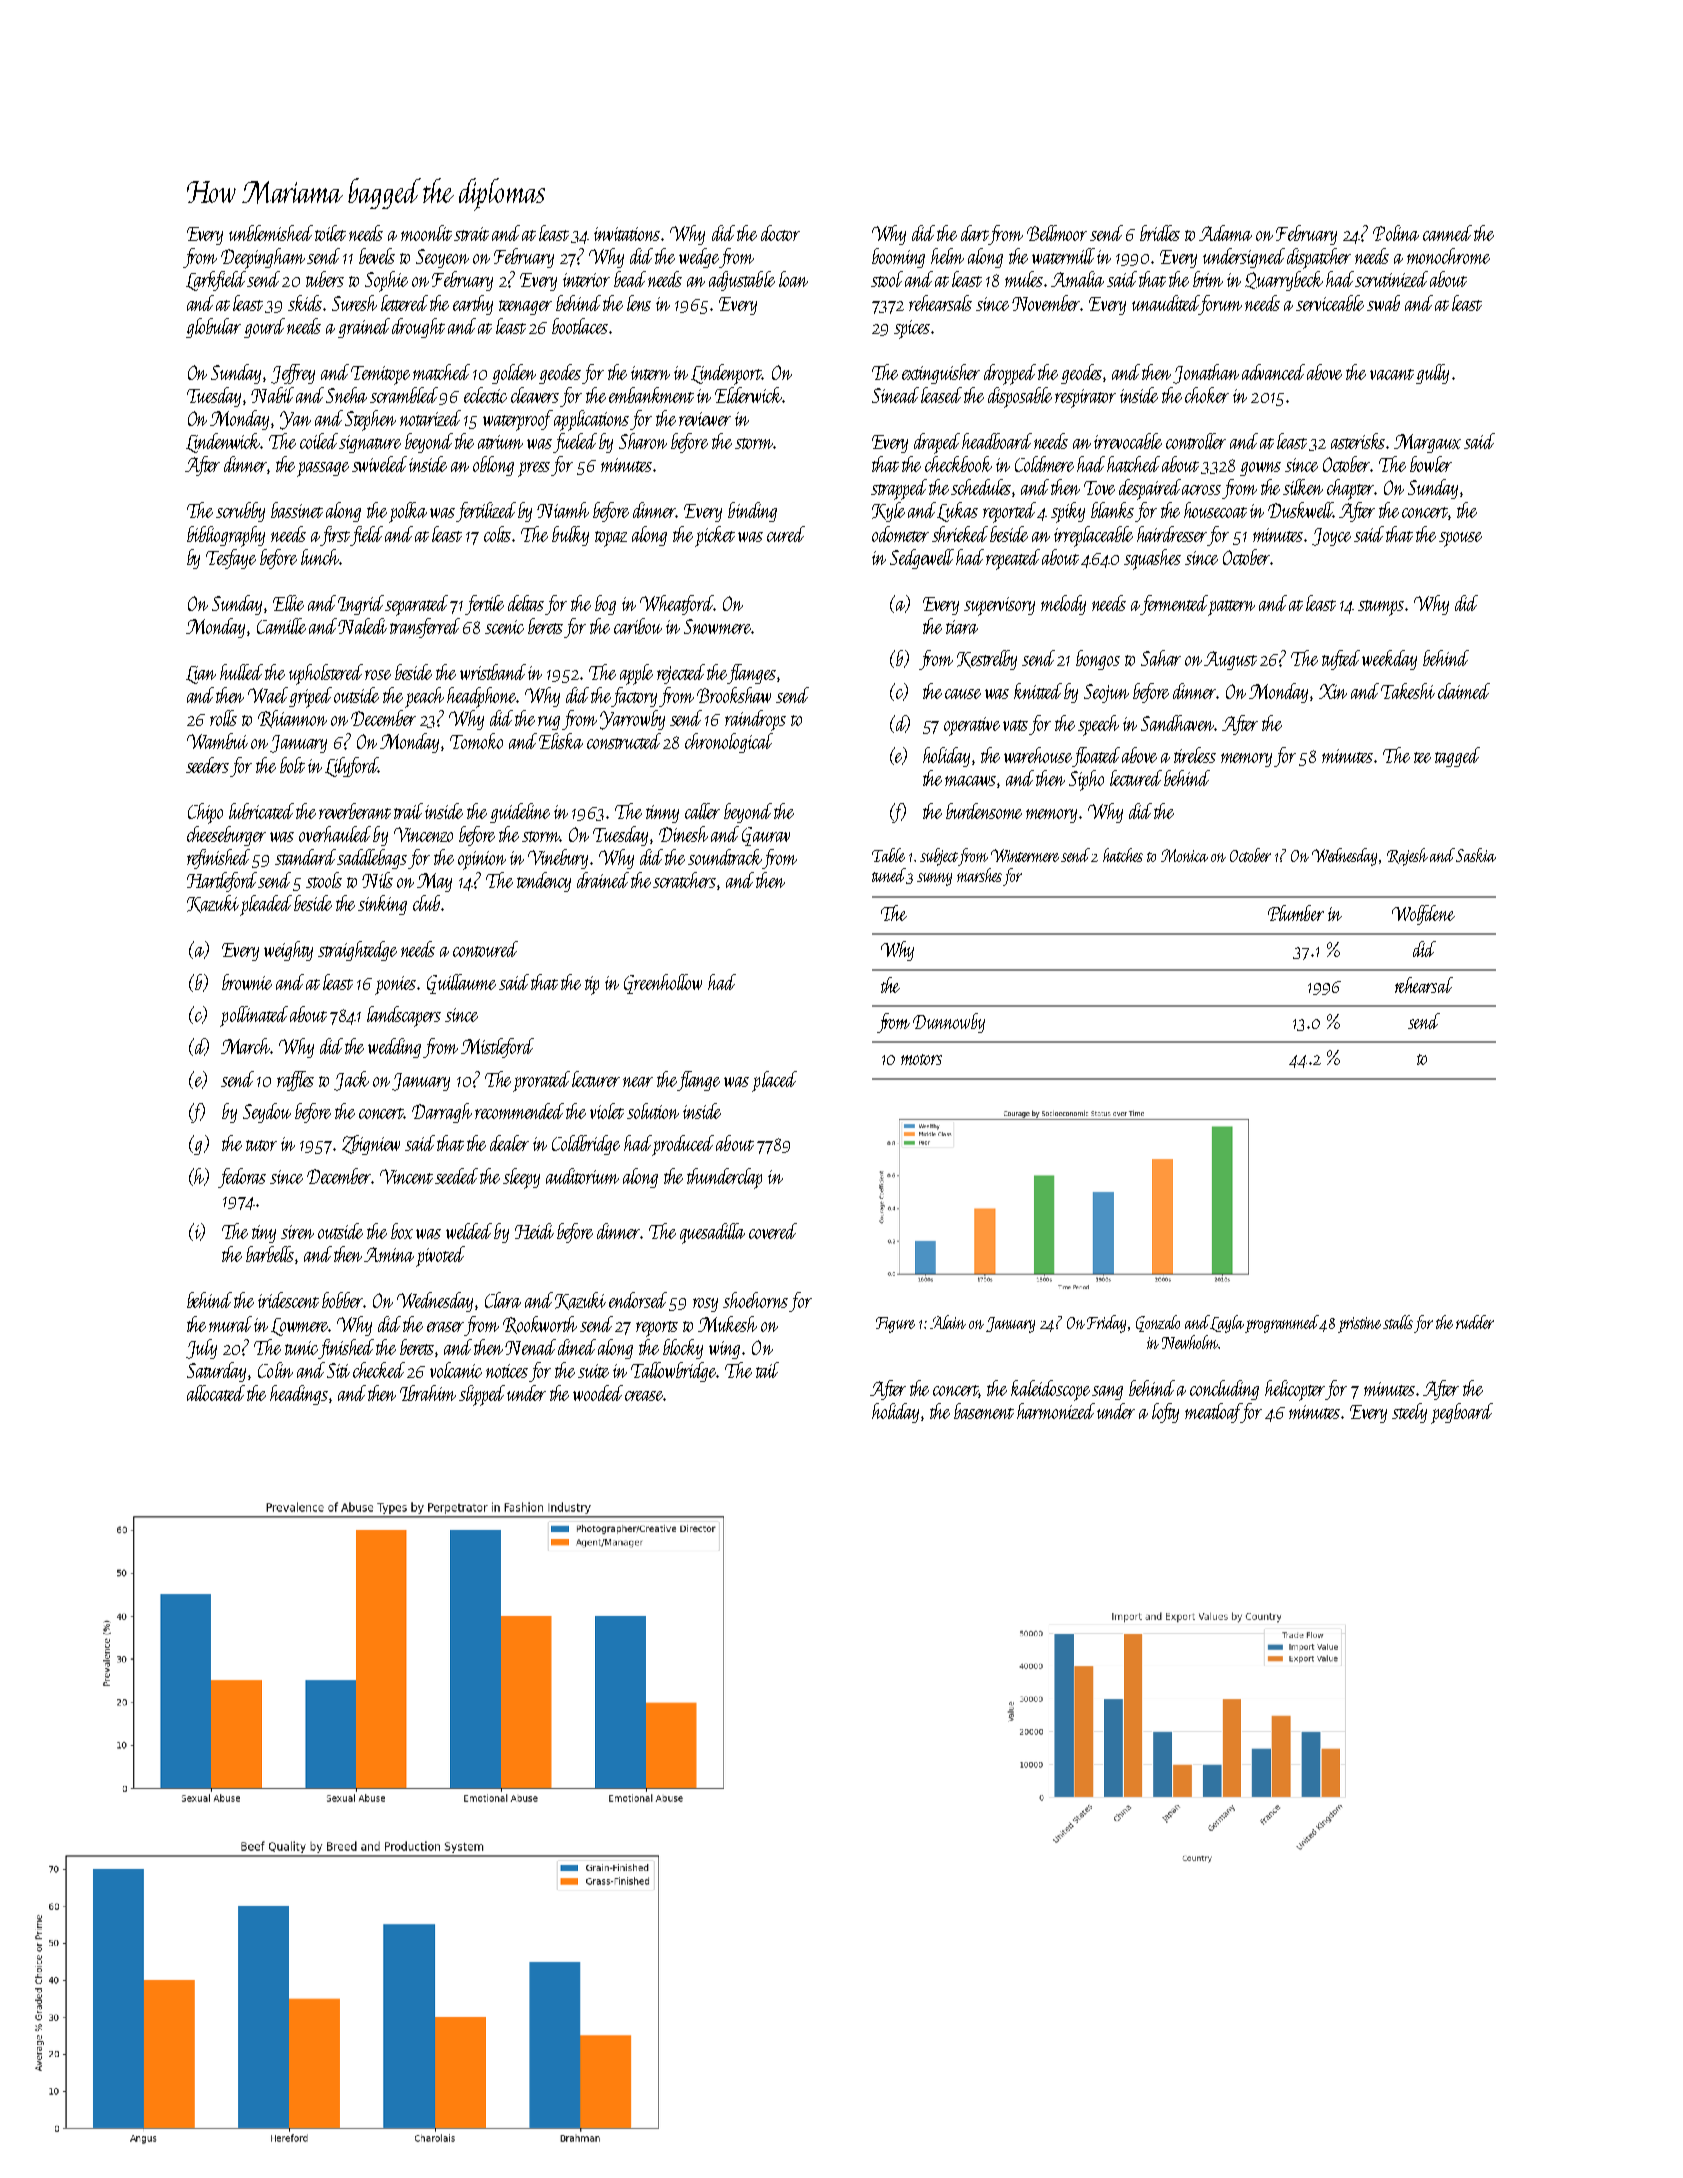 The height and width of the image is (2178, 1683). I want to click on Dunnowby, so click(949, 1023).
